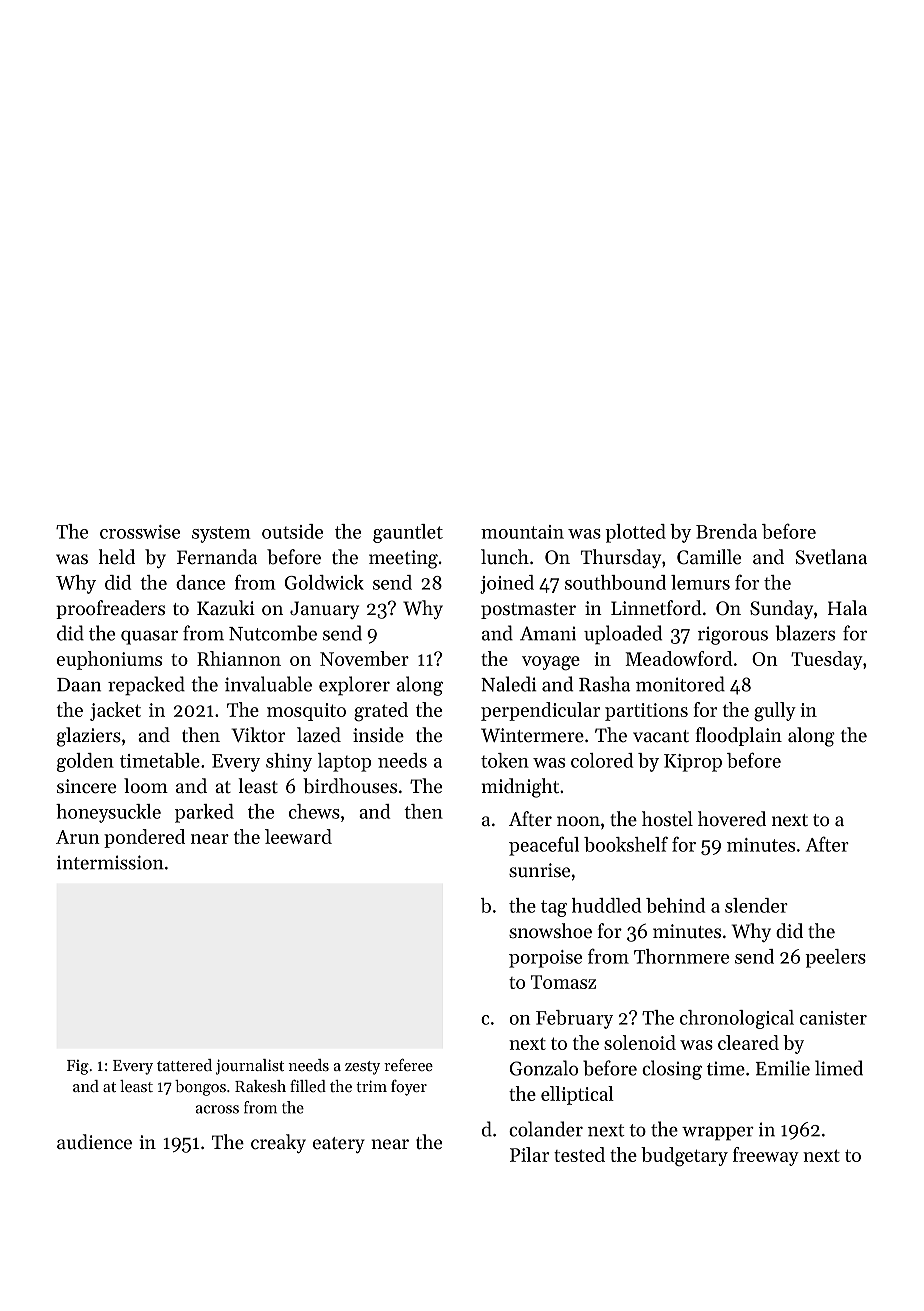 Image resolution: width=924 pixels, height=1311 pixels. What do you see at coordinates (94, 1142) in the page?
I see `audience` at bounding box center [94, 1142].
